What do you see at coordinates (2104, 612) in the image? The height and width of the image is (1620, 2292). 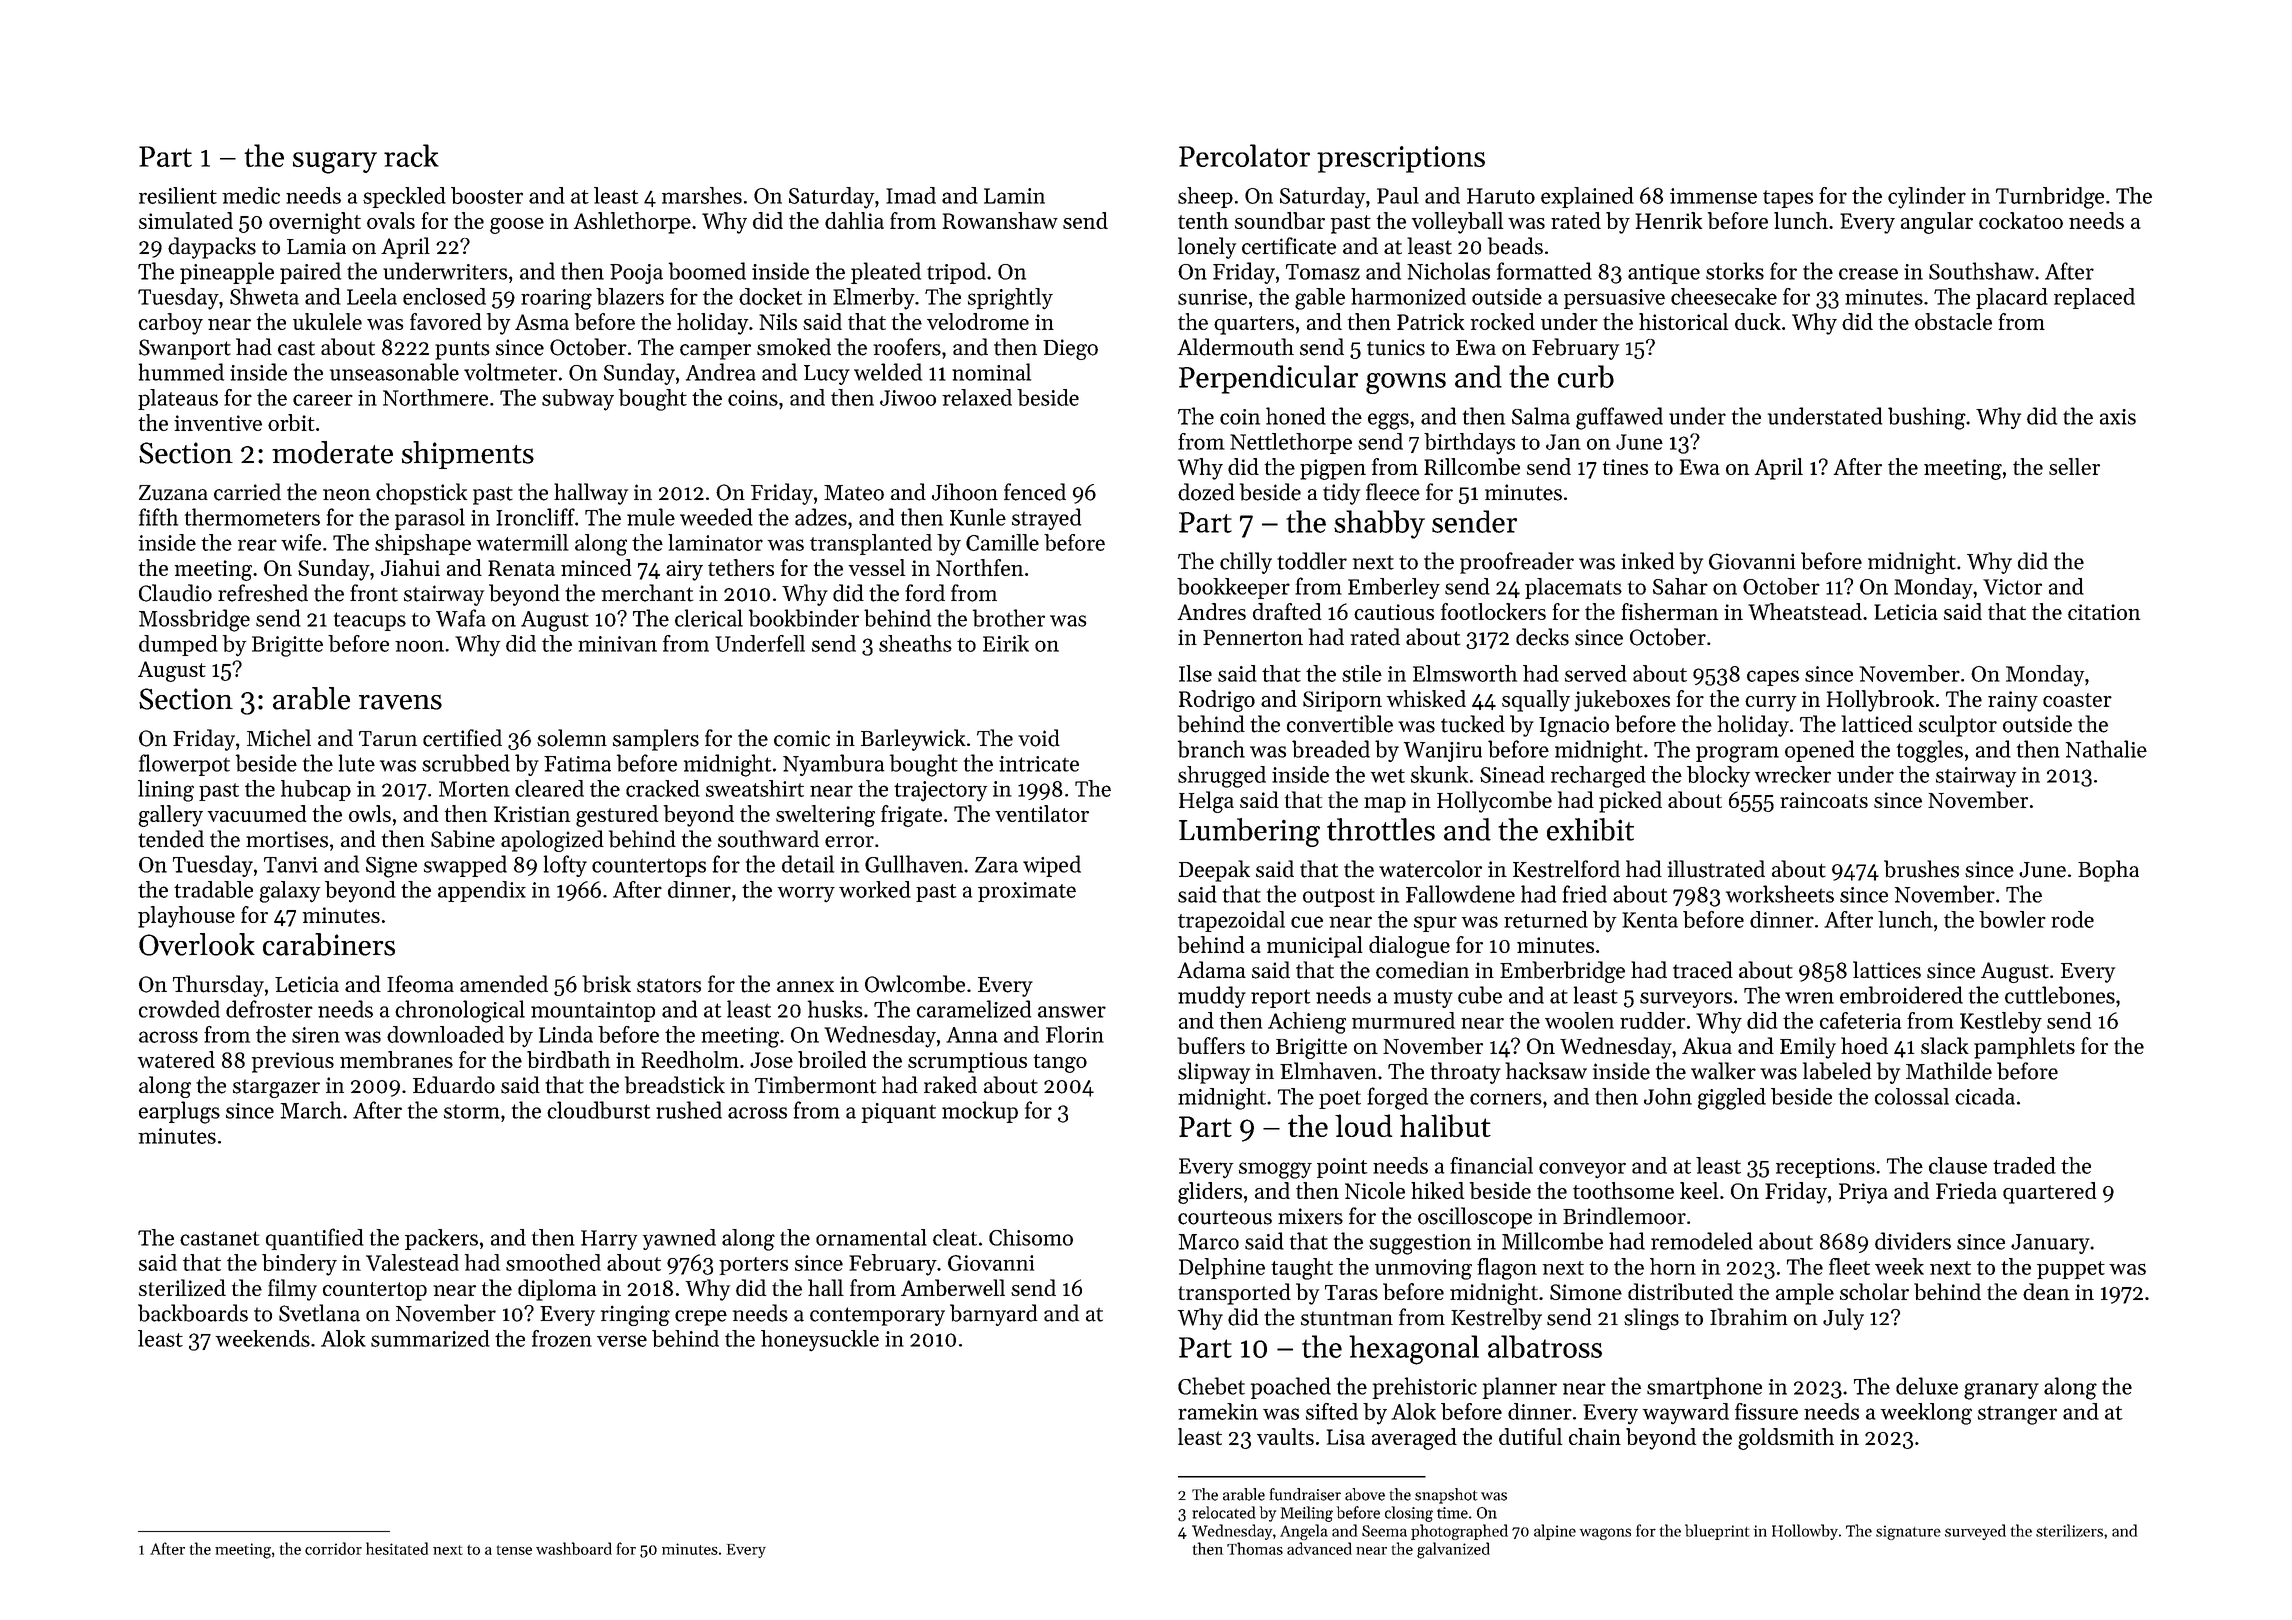 I see `citation` at bounding box center [2104, 612].
